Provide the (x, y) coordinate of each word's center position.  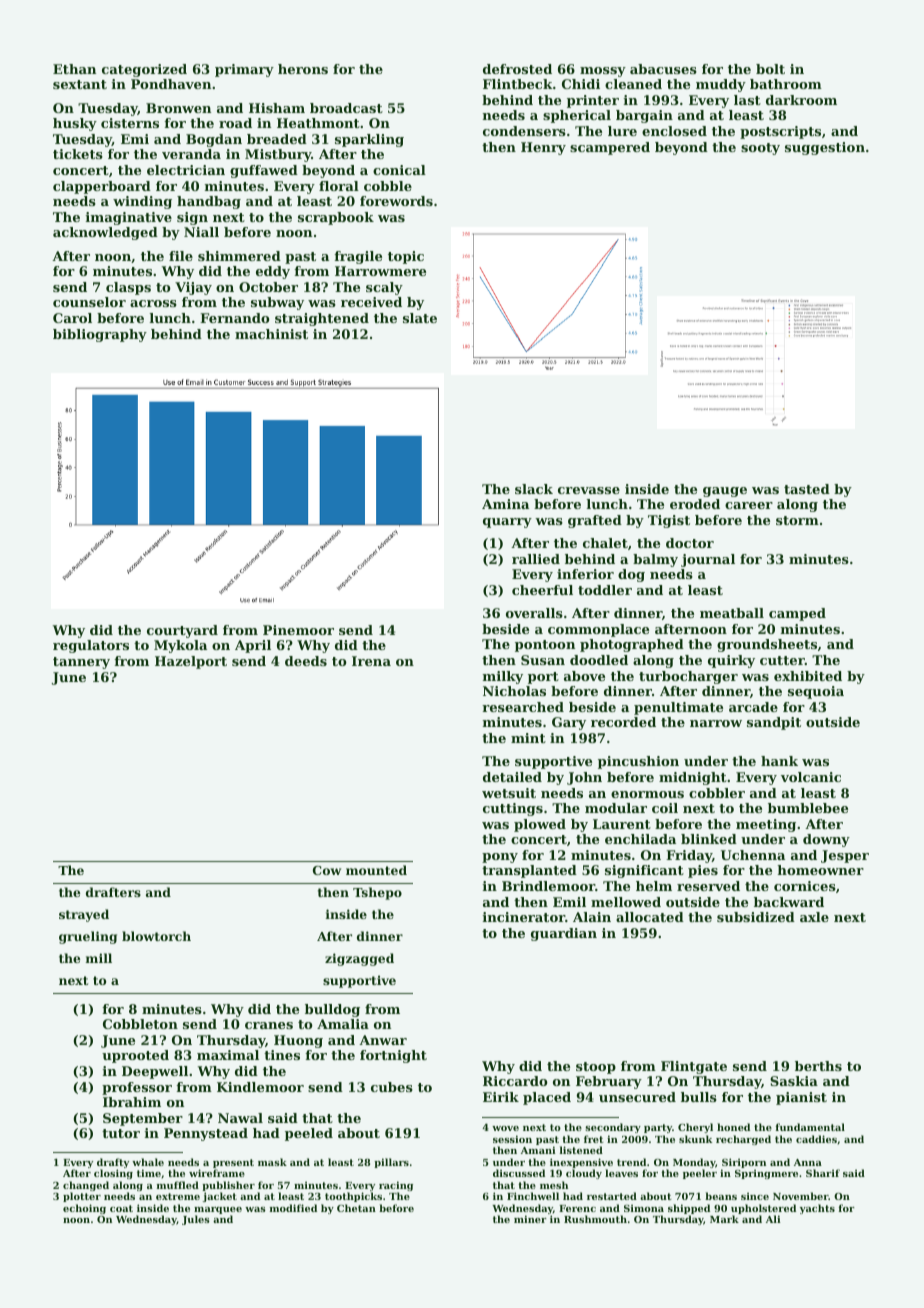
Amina (505, 504)
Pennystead (206, 1134)
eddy (273, 272)
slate (420, 318)
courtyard (182, 631)
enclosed (674, 131)
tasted (807, 489)
